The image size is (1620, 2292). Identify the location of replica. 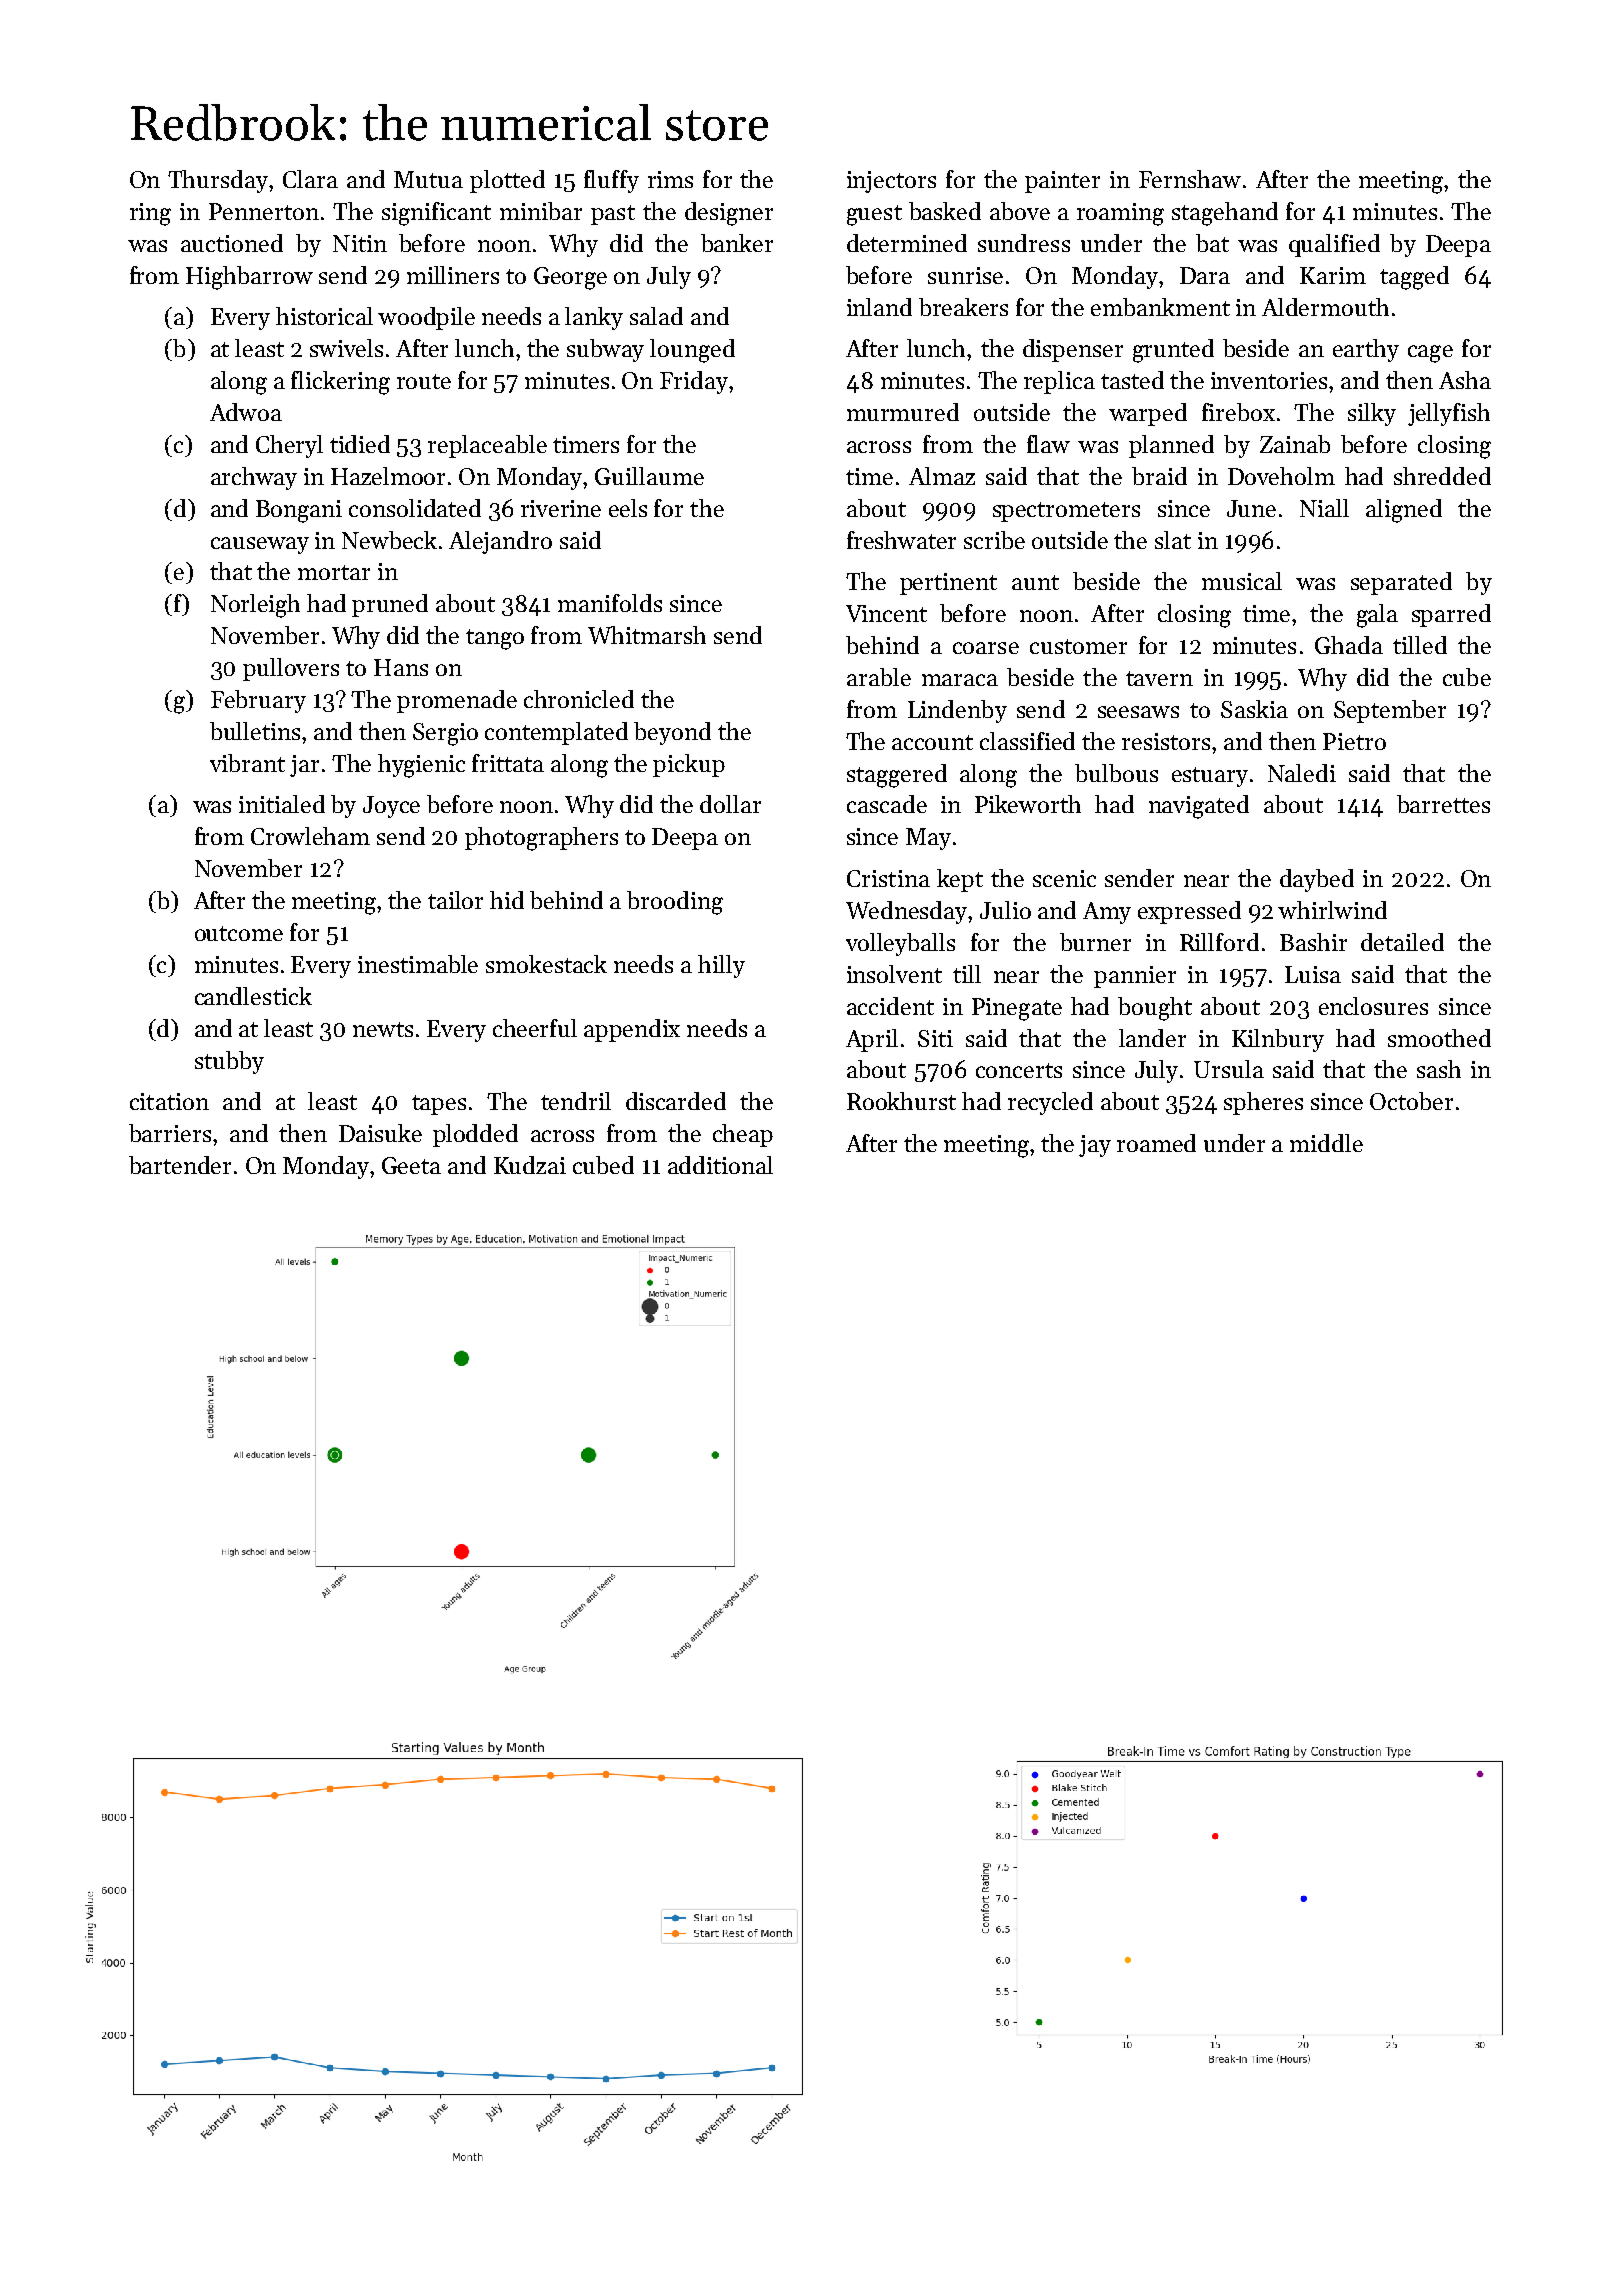
(1059, 382).
